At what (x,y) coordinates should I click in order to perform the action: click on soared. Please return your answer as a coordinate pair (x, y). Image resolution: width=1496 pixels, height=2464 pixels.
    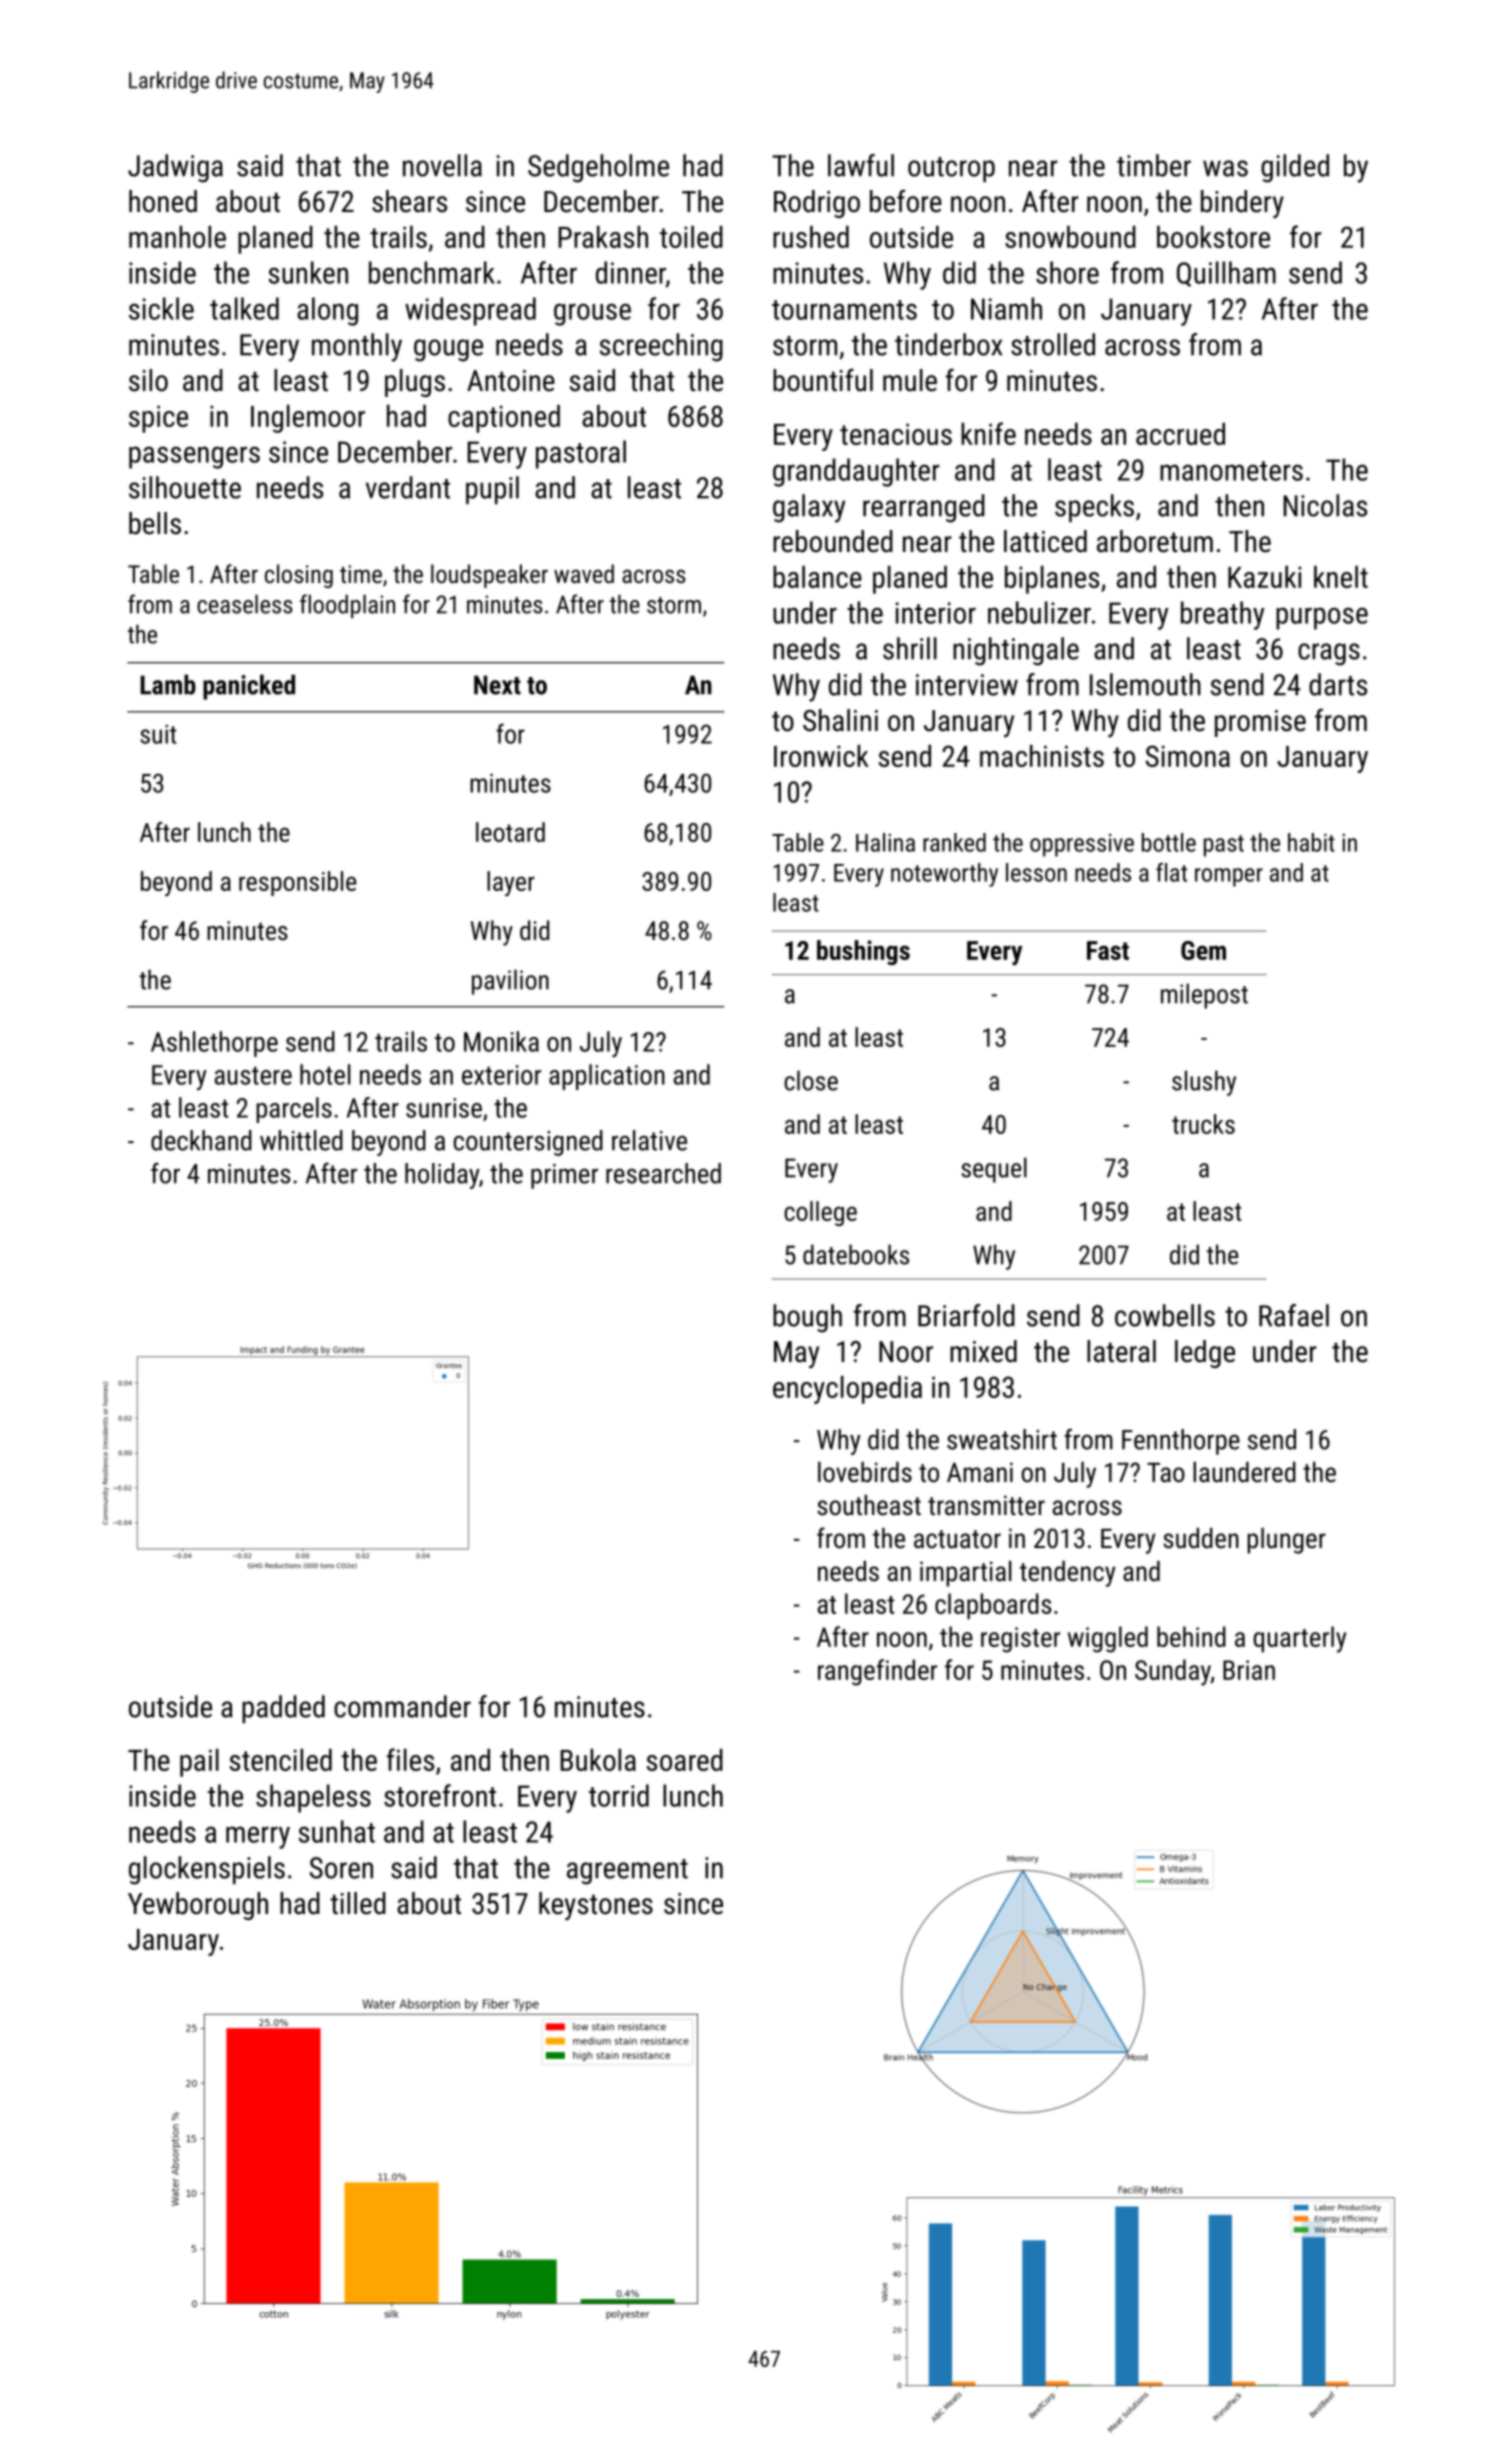
    Looking at the image, I should click on (684, 1759).
